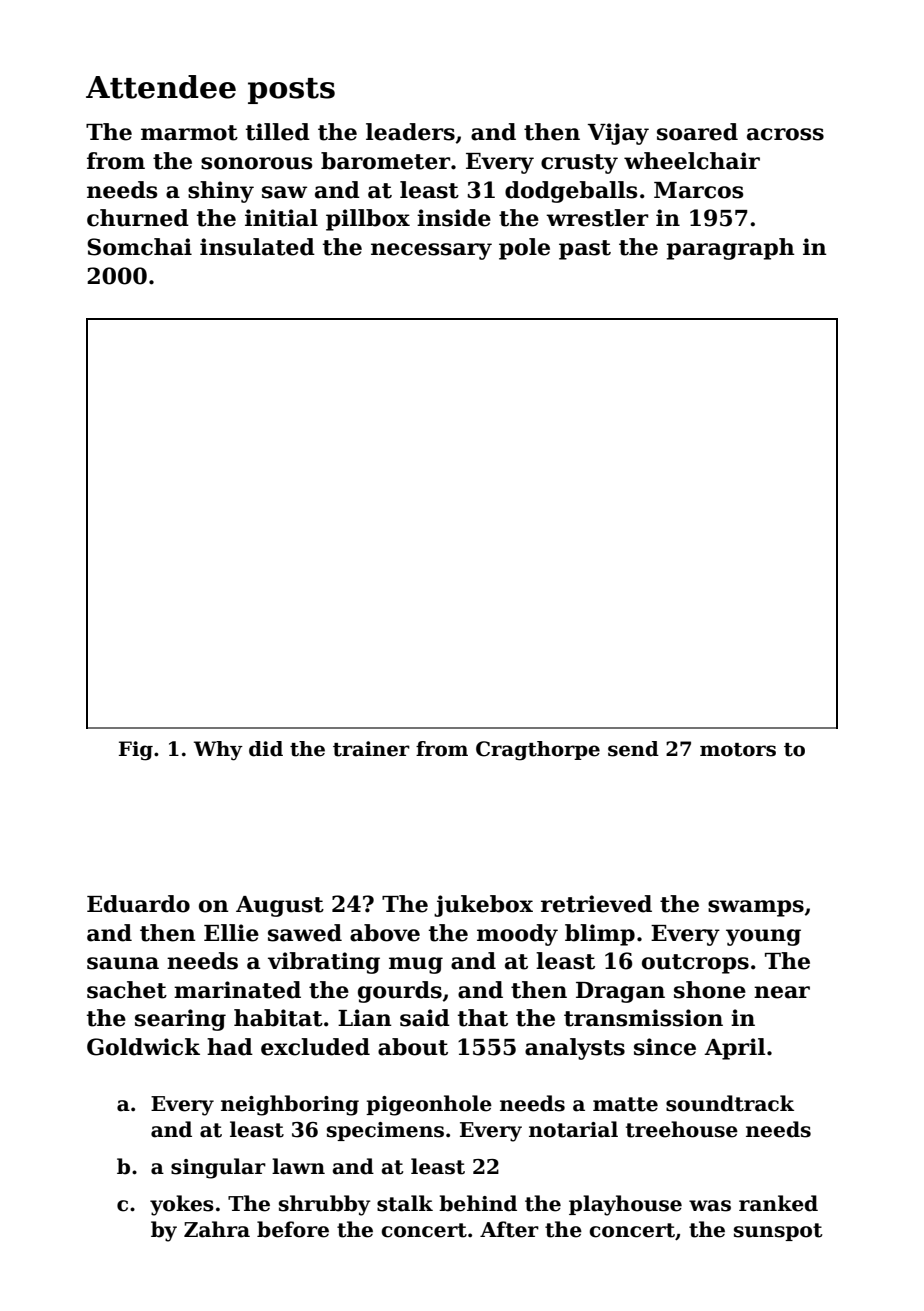 The height and width of the screenshot is (1311, 924). What do you see at coordinates (291, 91) in the screenshot?
I see `posts` at bounding box center [291, 91].
